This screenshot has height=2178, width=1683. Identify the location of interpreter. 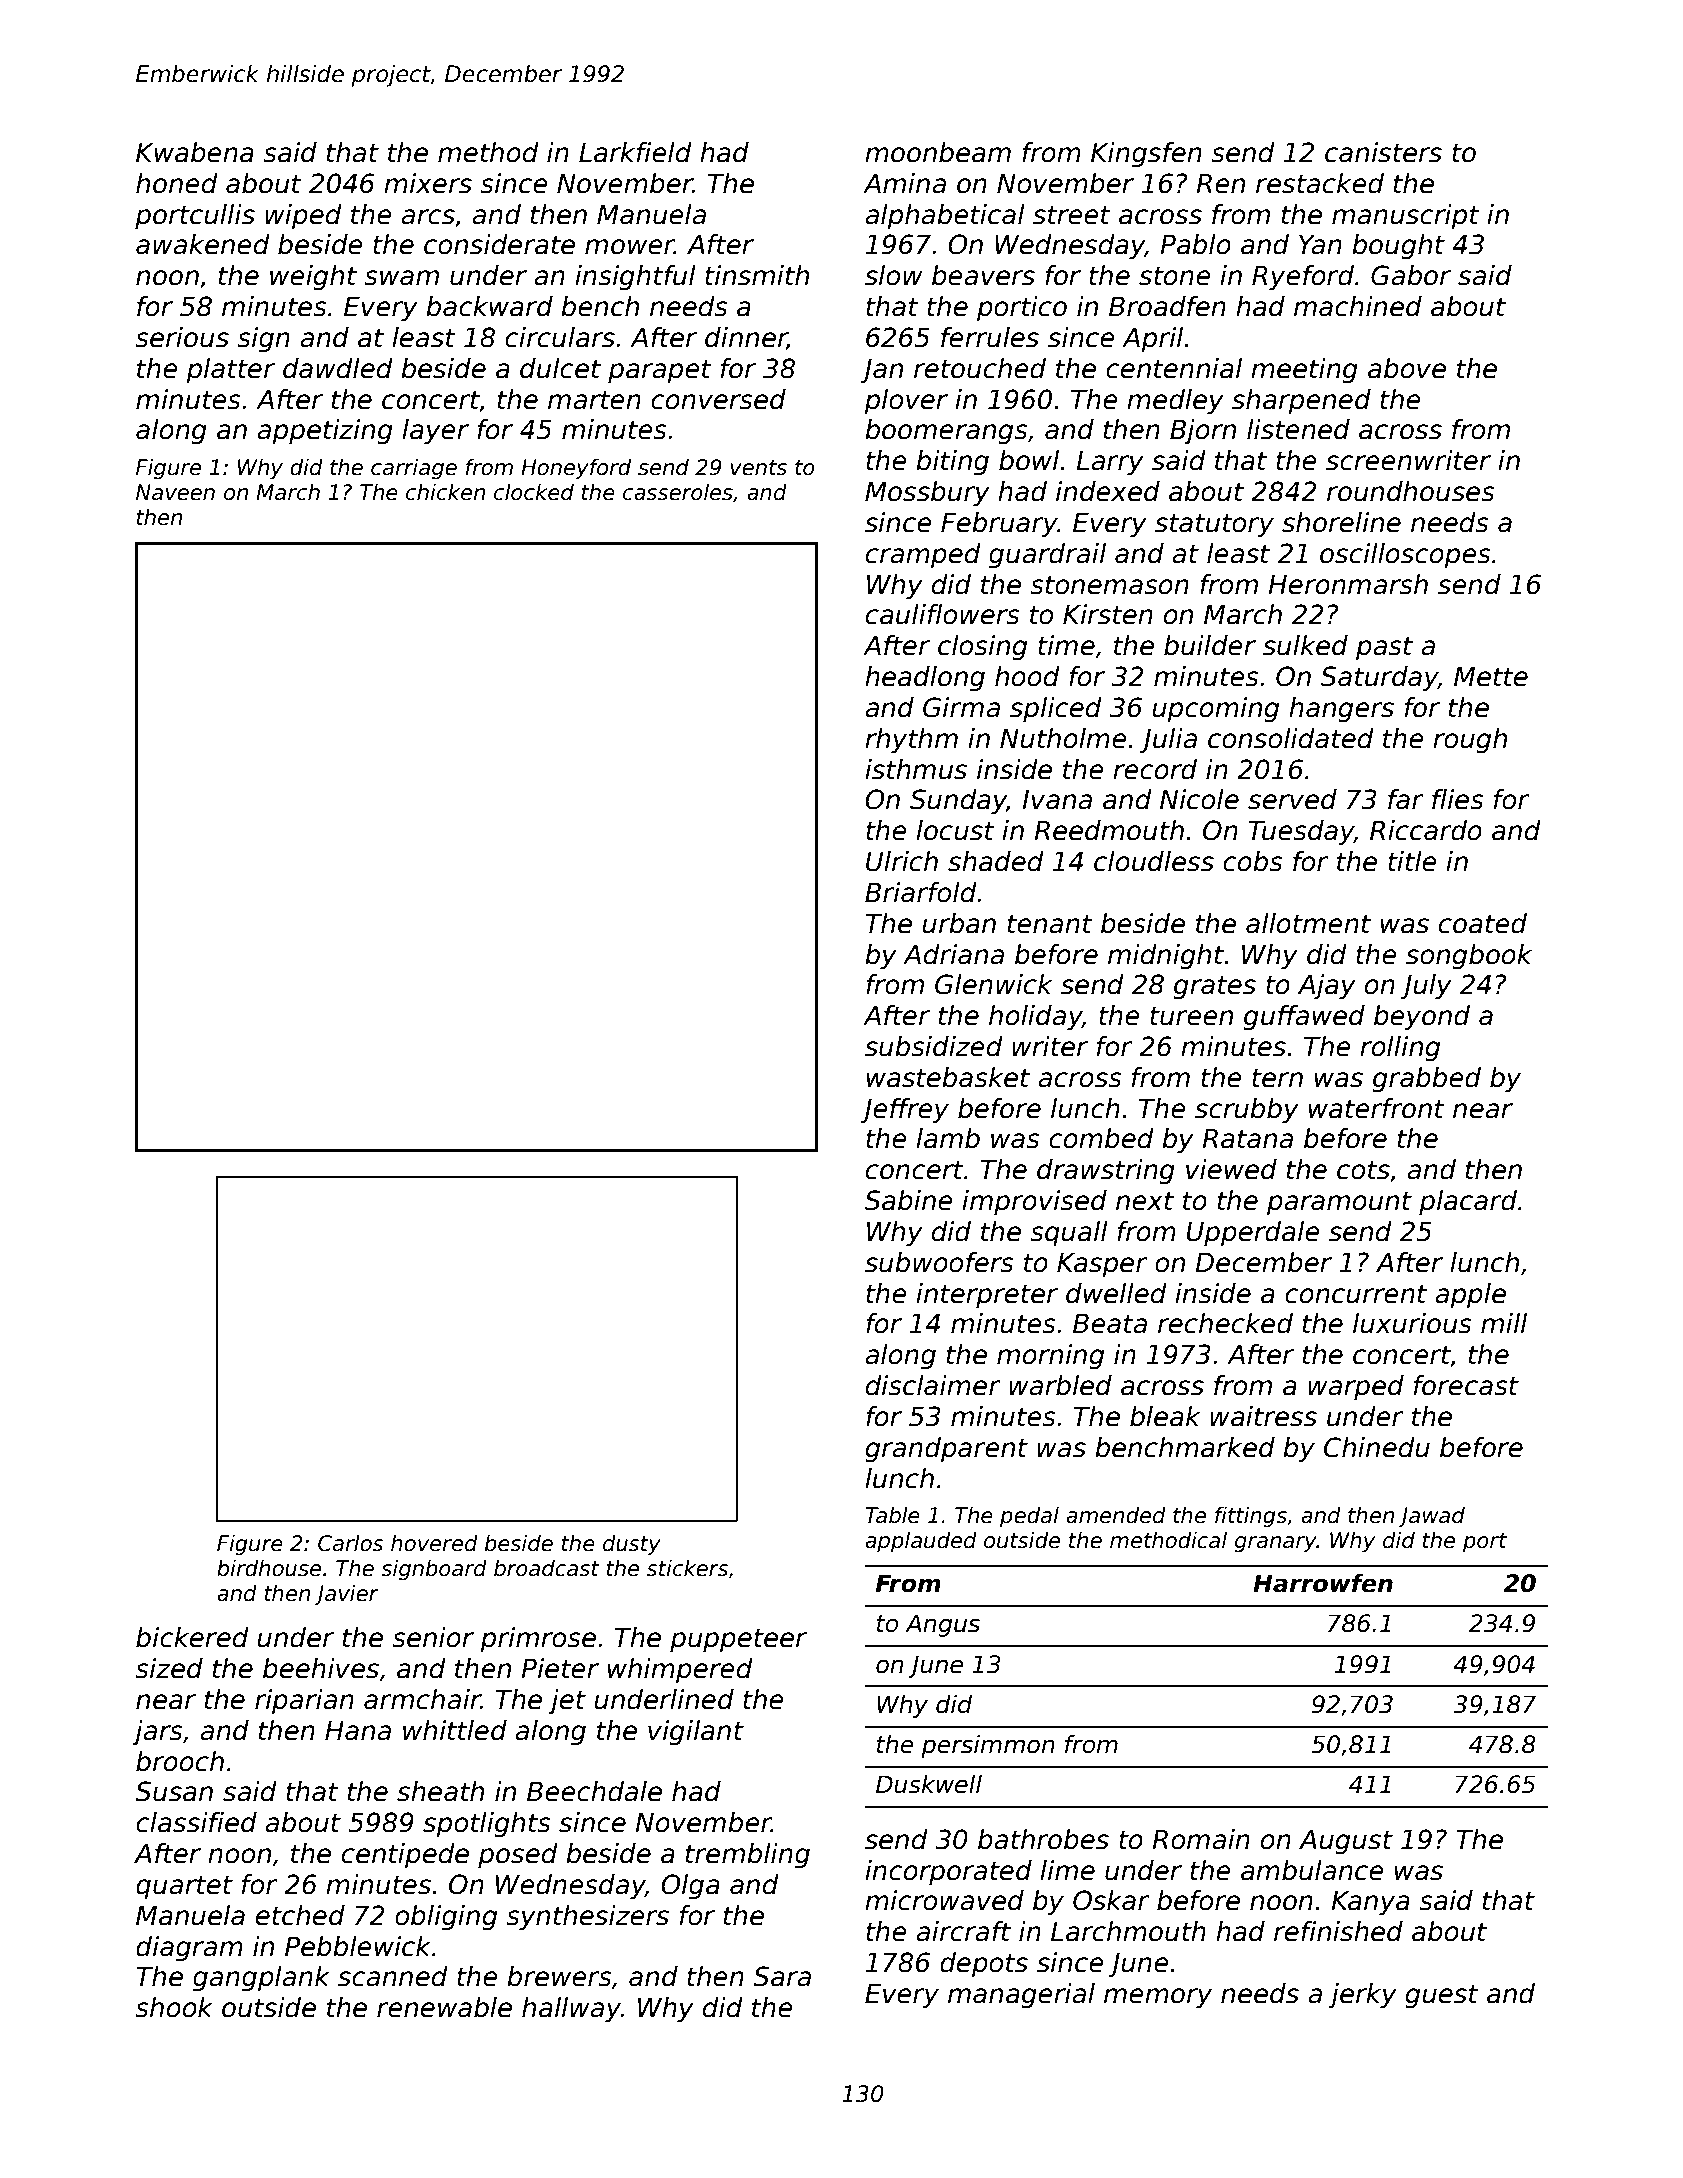
(987, 1296).
